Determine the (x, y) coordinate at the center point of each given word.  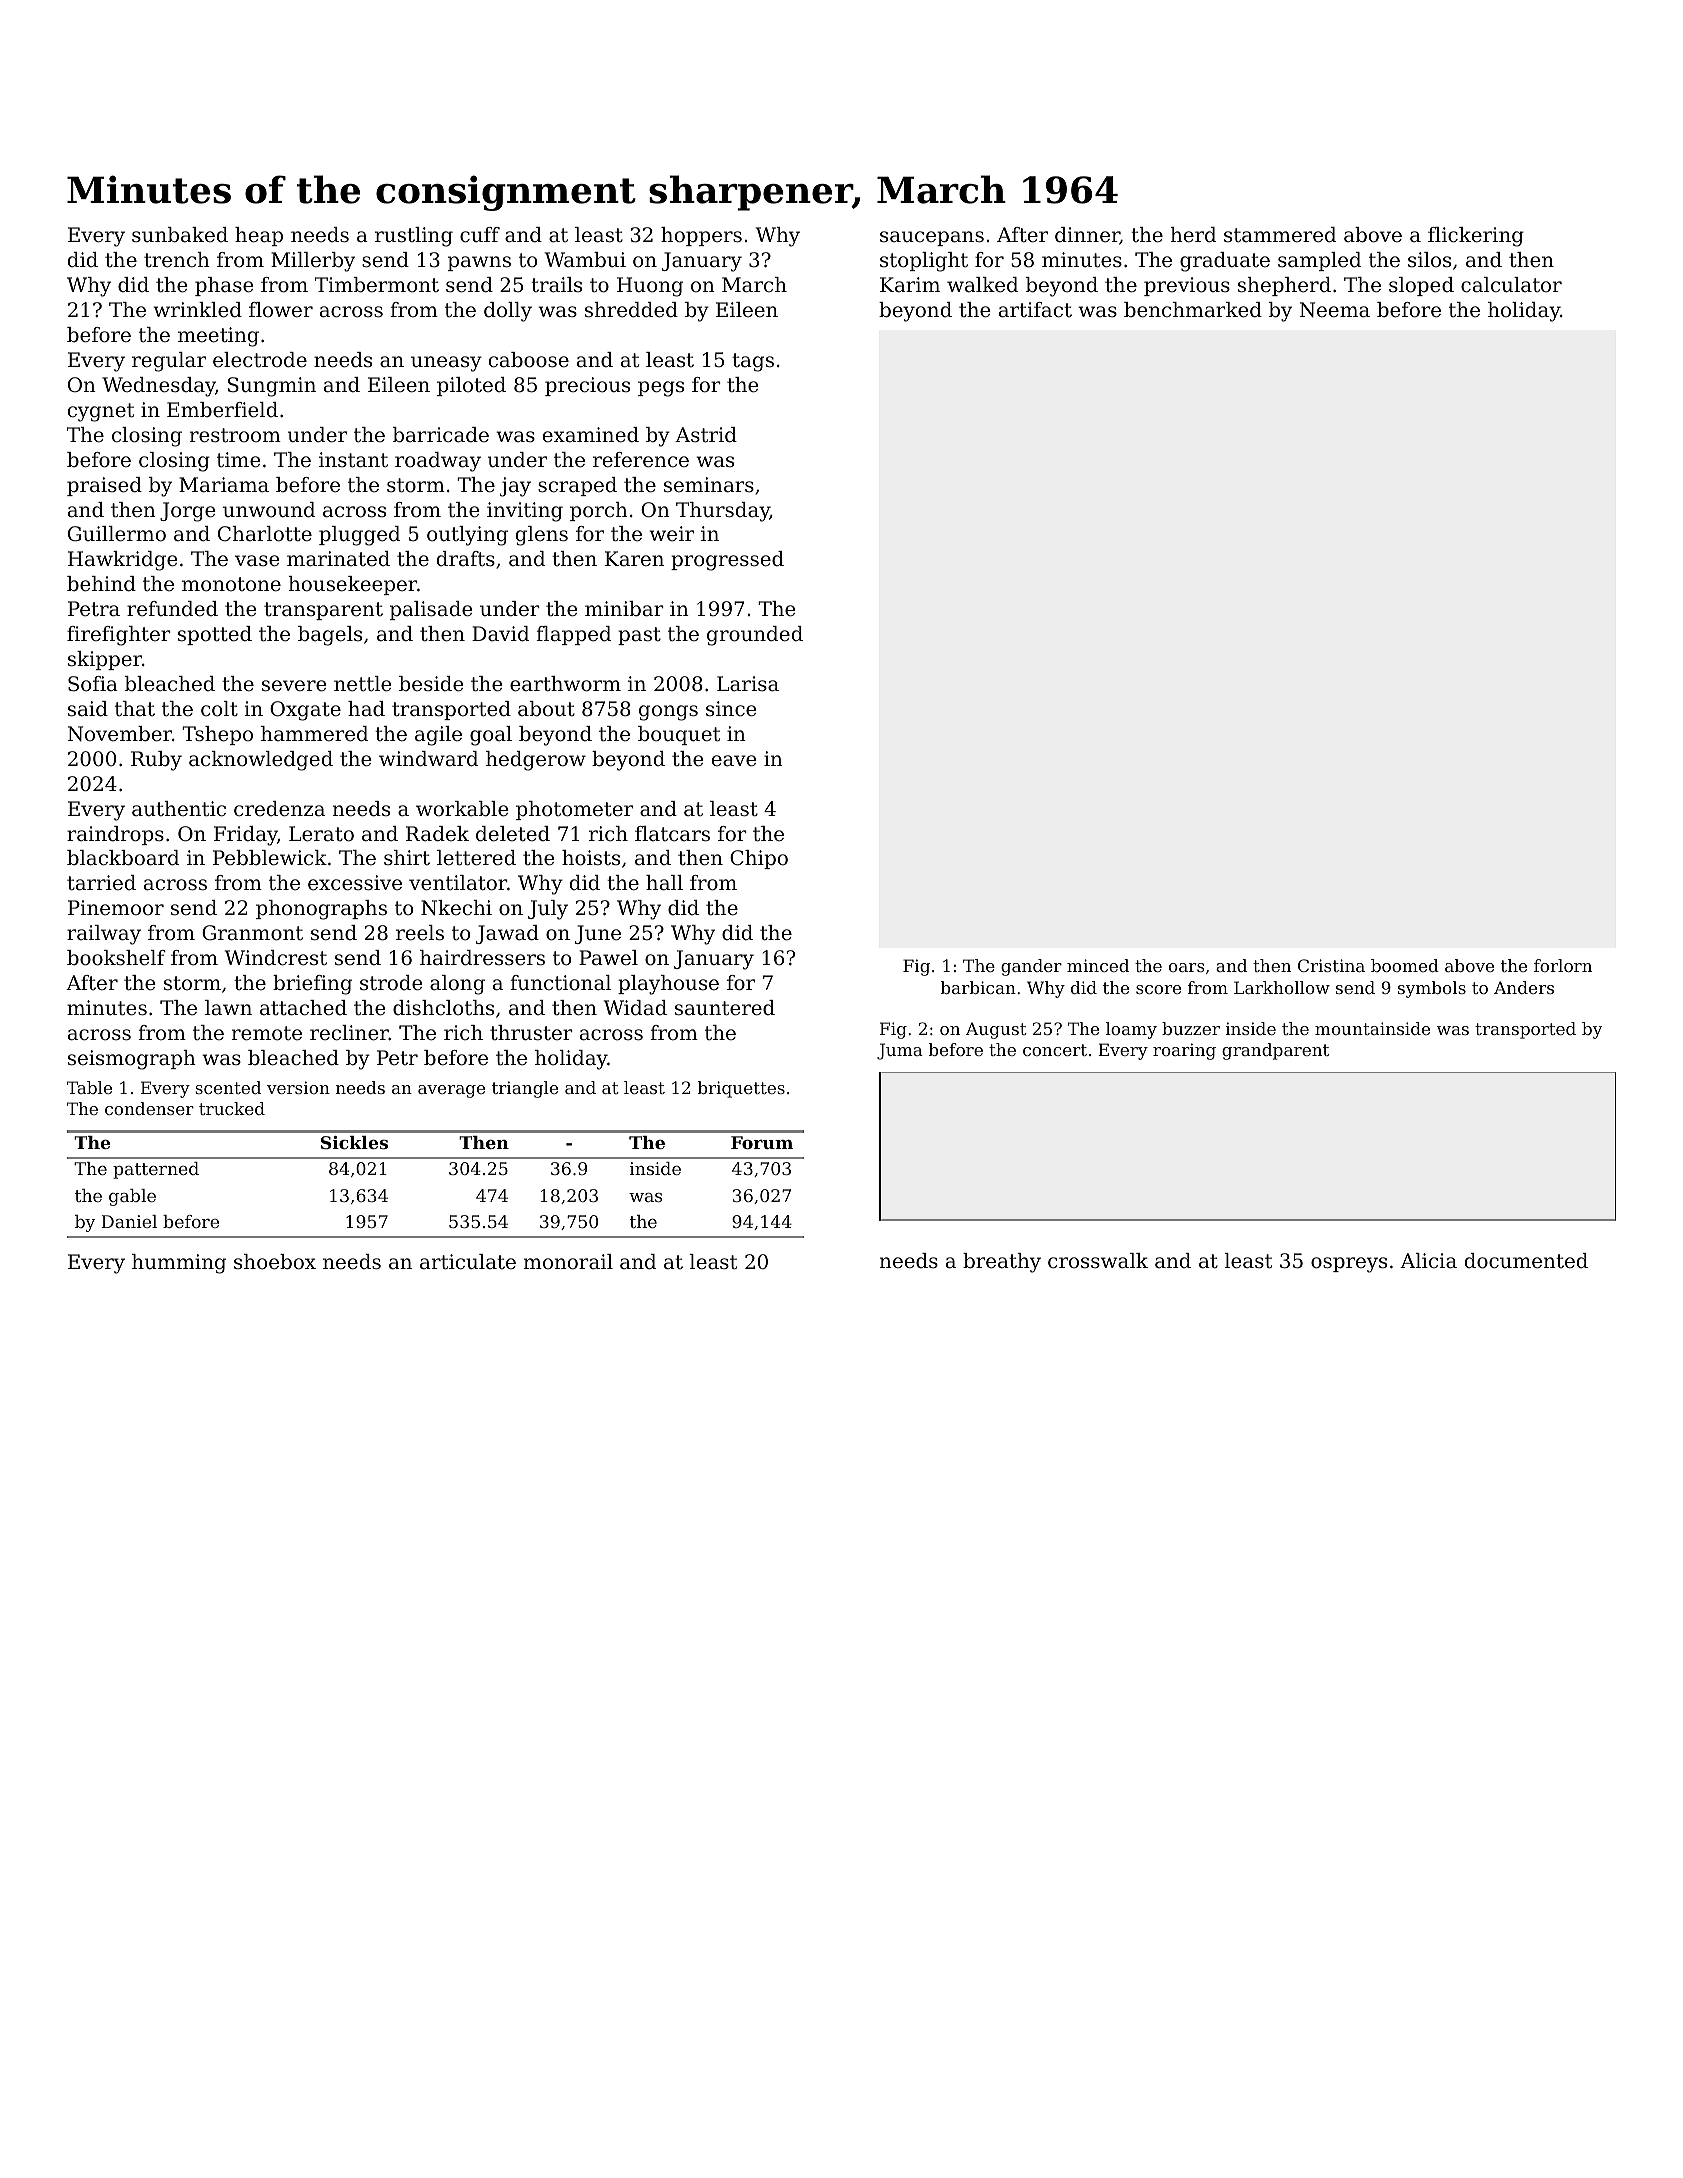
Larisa (748, 684)
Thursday (723, 512)
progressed (727, 561)
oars (1187, 967)
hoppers (701, 236)
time (239, 460)
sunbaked (180, 235)
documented (1526, 1261)
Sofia (93, 684)
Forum (762, 1142)
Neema (1334, 310)
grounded (755, 636)
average (451, 1091)
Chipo (759, 859)
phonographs (321, 910)
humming (179, 1264)
